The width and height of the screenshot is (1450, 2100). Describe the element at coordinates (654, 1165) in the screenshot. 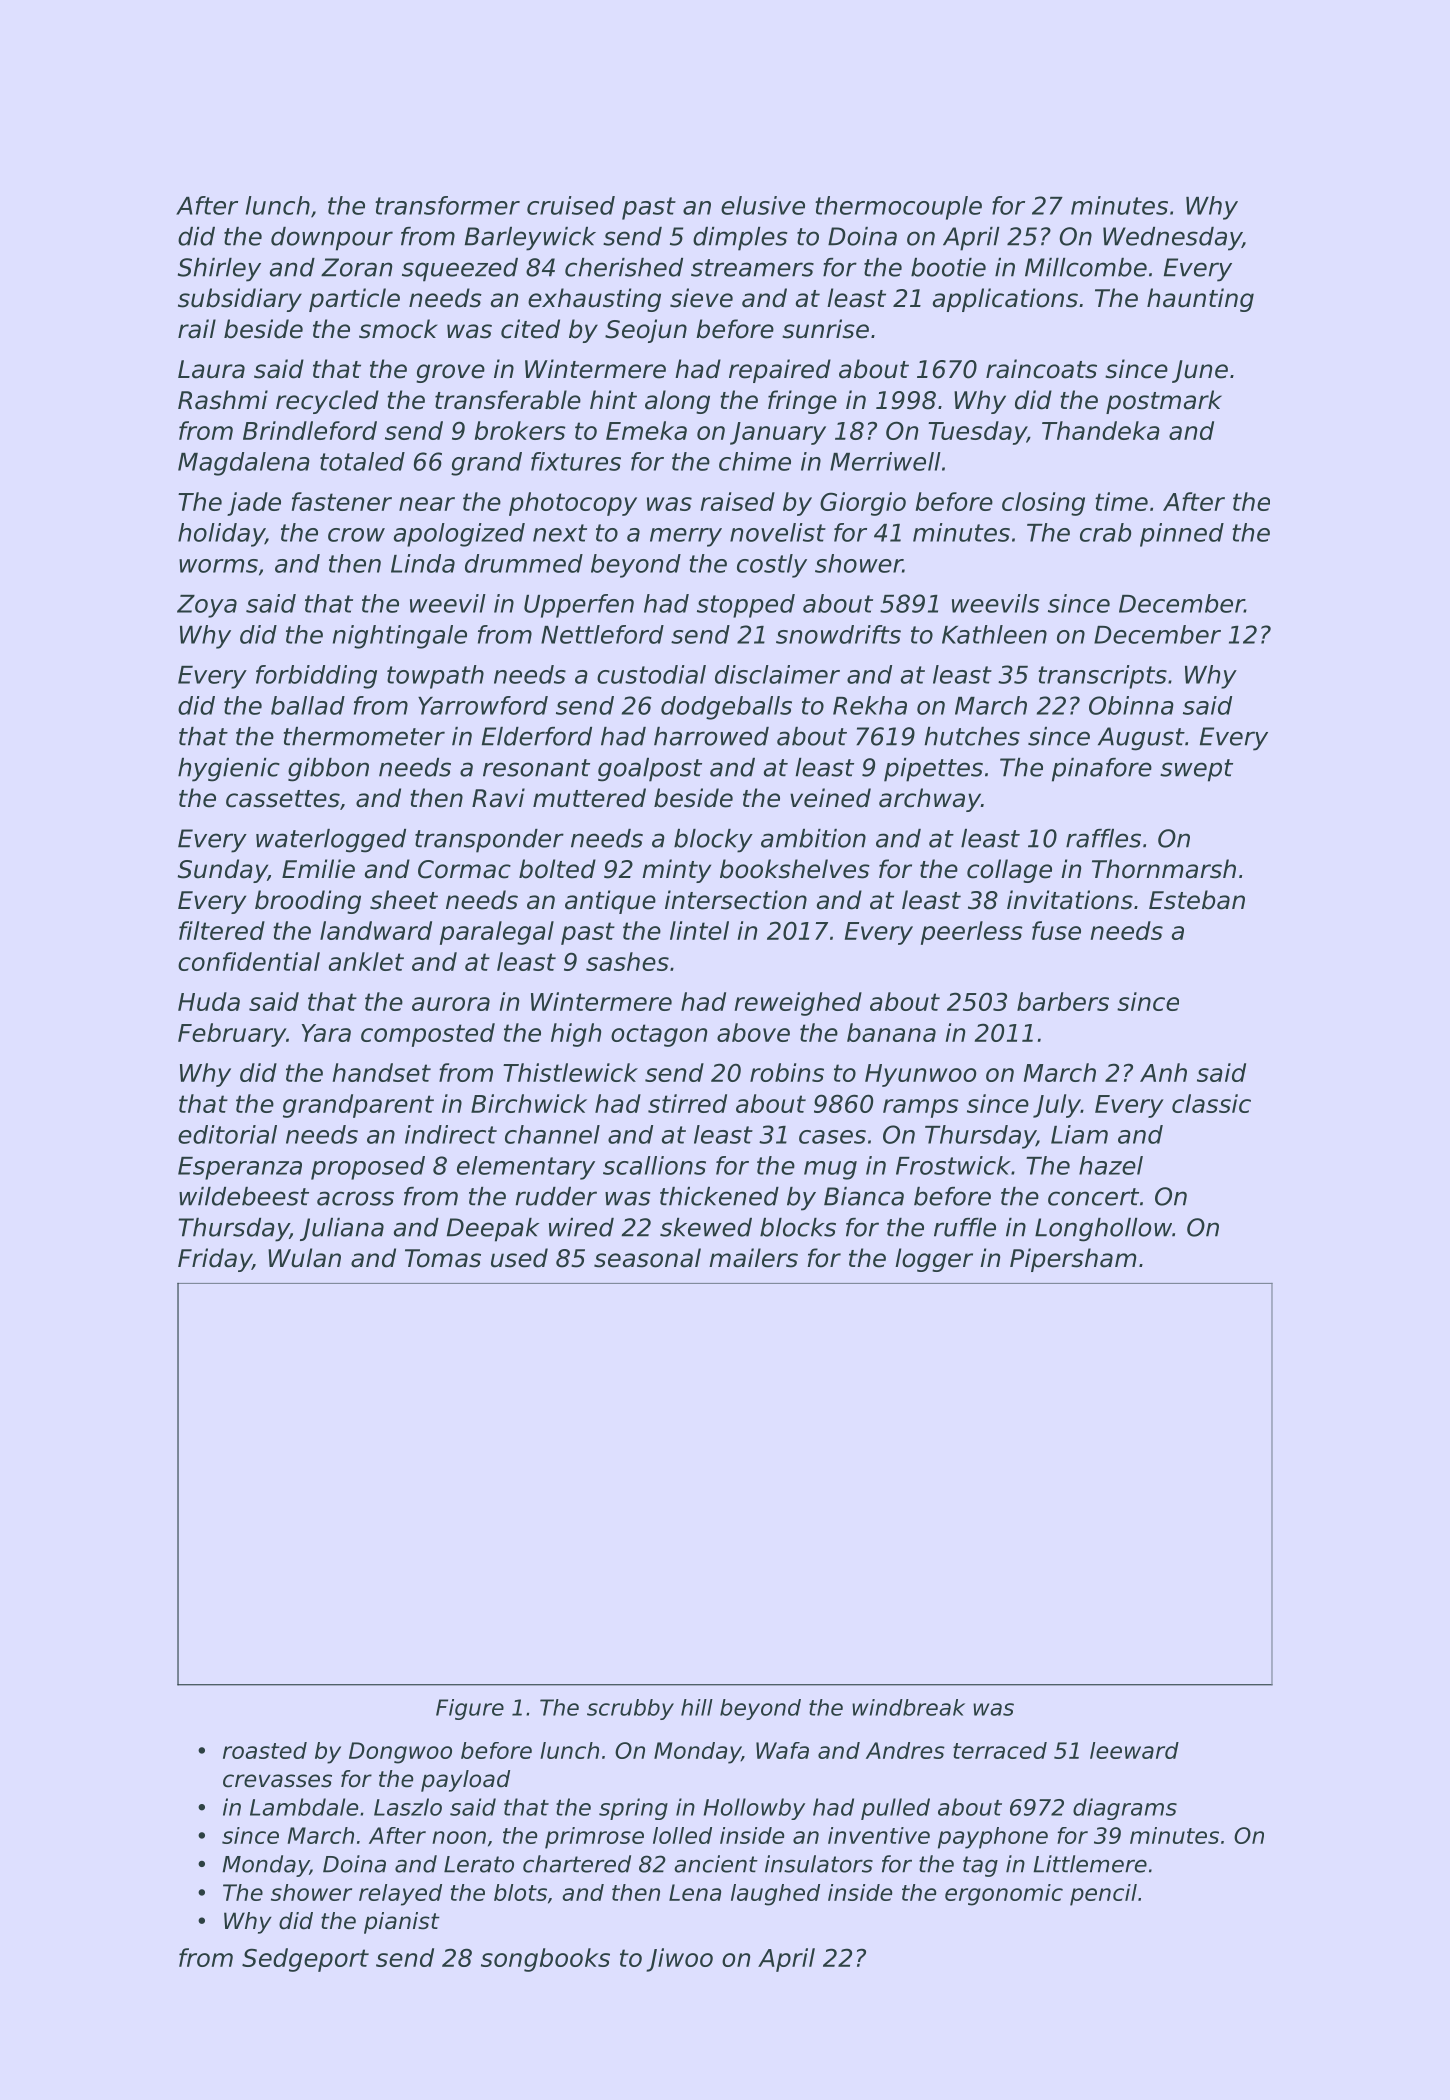

I see `scallions` at that location.
